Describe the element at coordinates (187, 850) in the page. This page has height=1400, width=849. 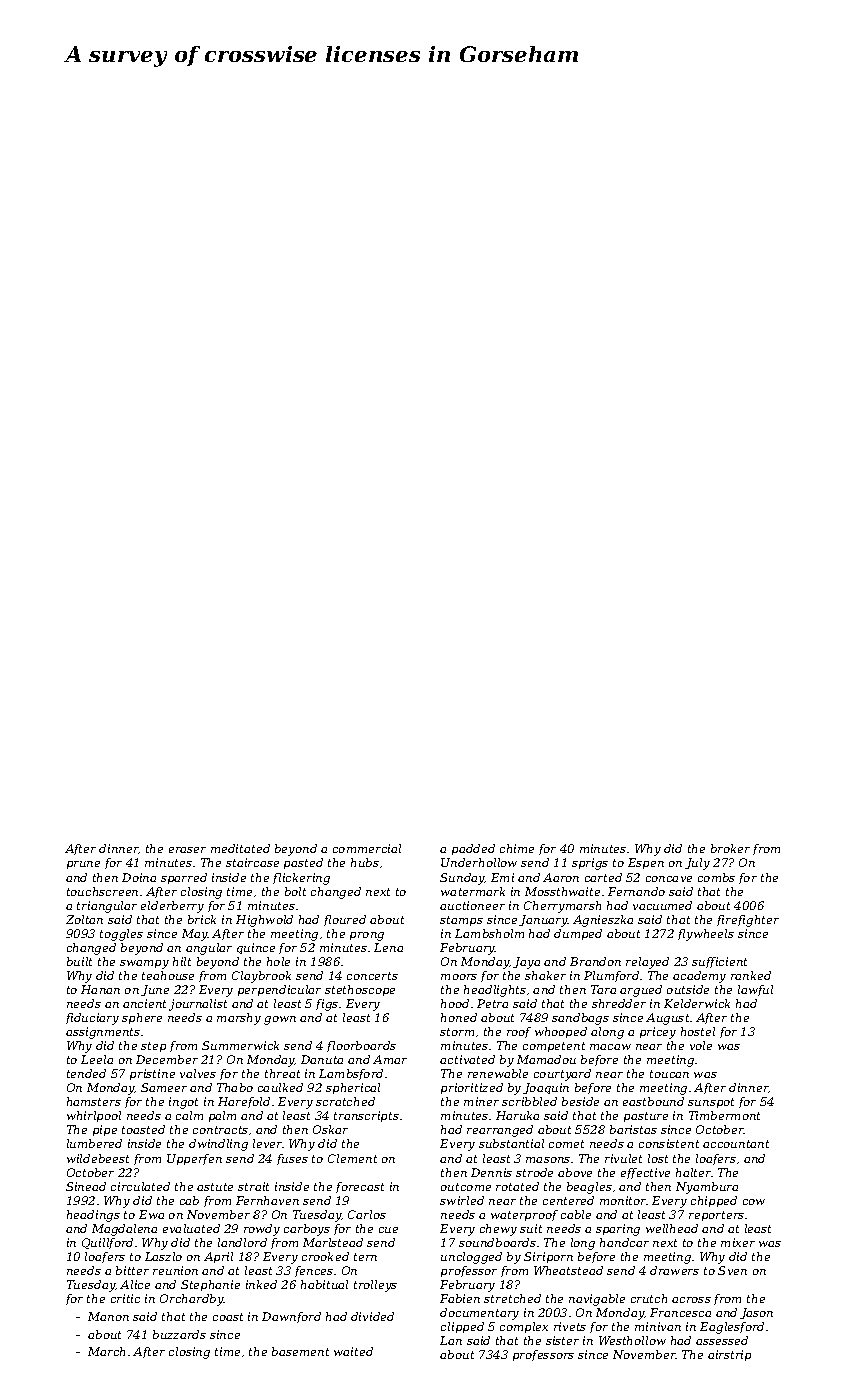
I see `eraser` at that location.
